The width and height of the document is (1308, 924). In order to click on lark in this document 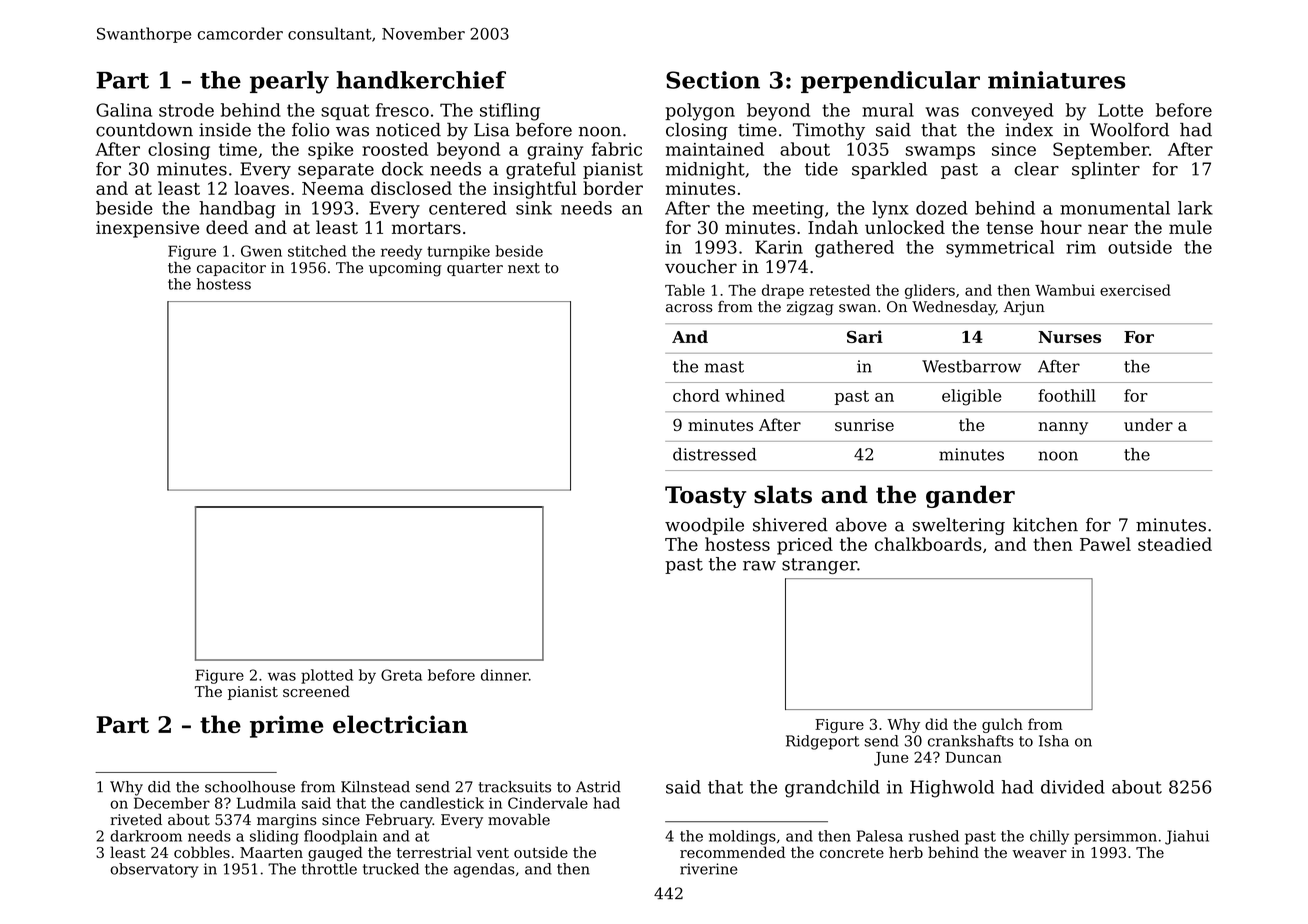, I will do `click(1195, 208)`.
